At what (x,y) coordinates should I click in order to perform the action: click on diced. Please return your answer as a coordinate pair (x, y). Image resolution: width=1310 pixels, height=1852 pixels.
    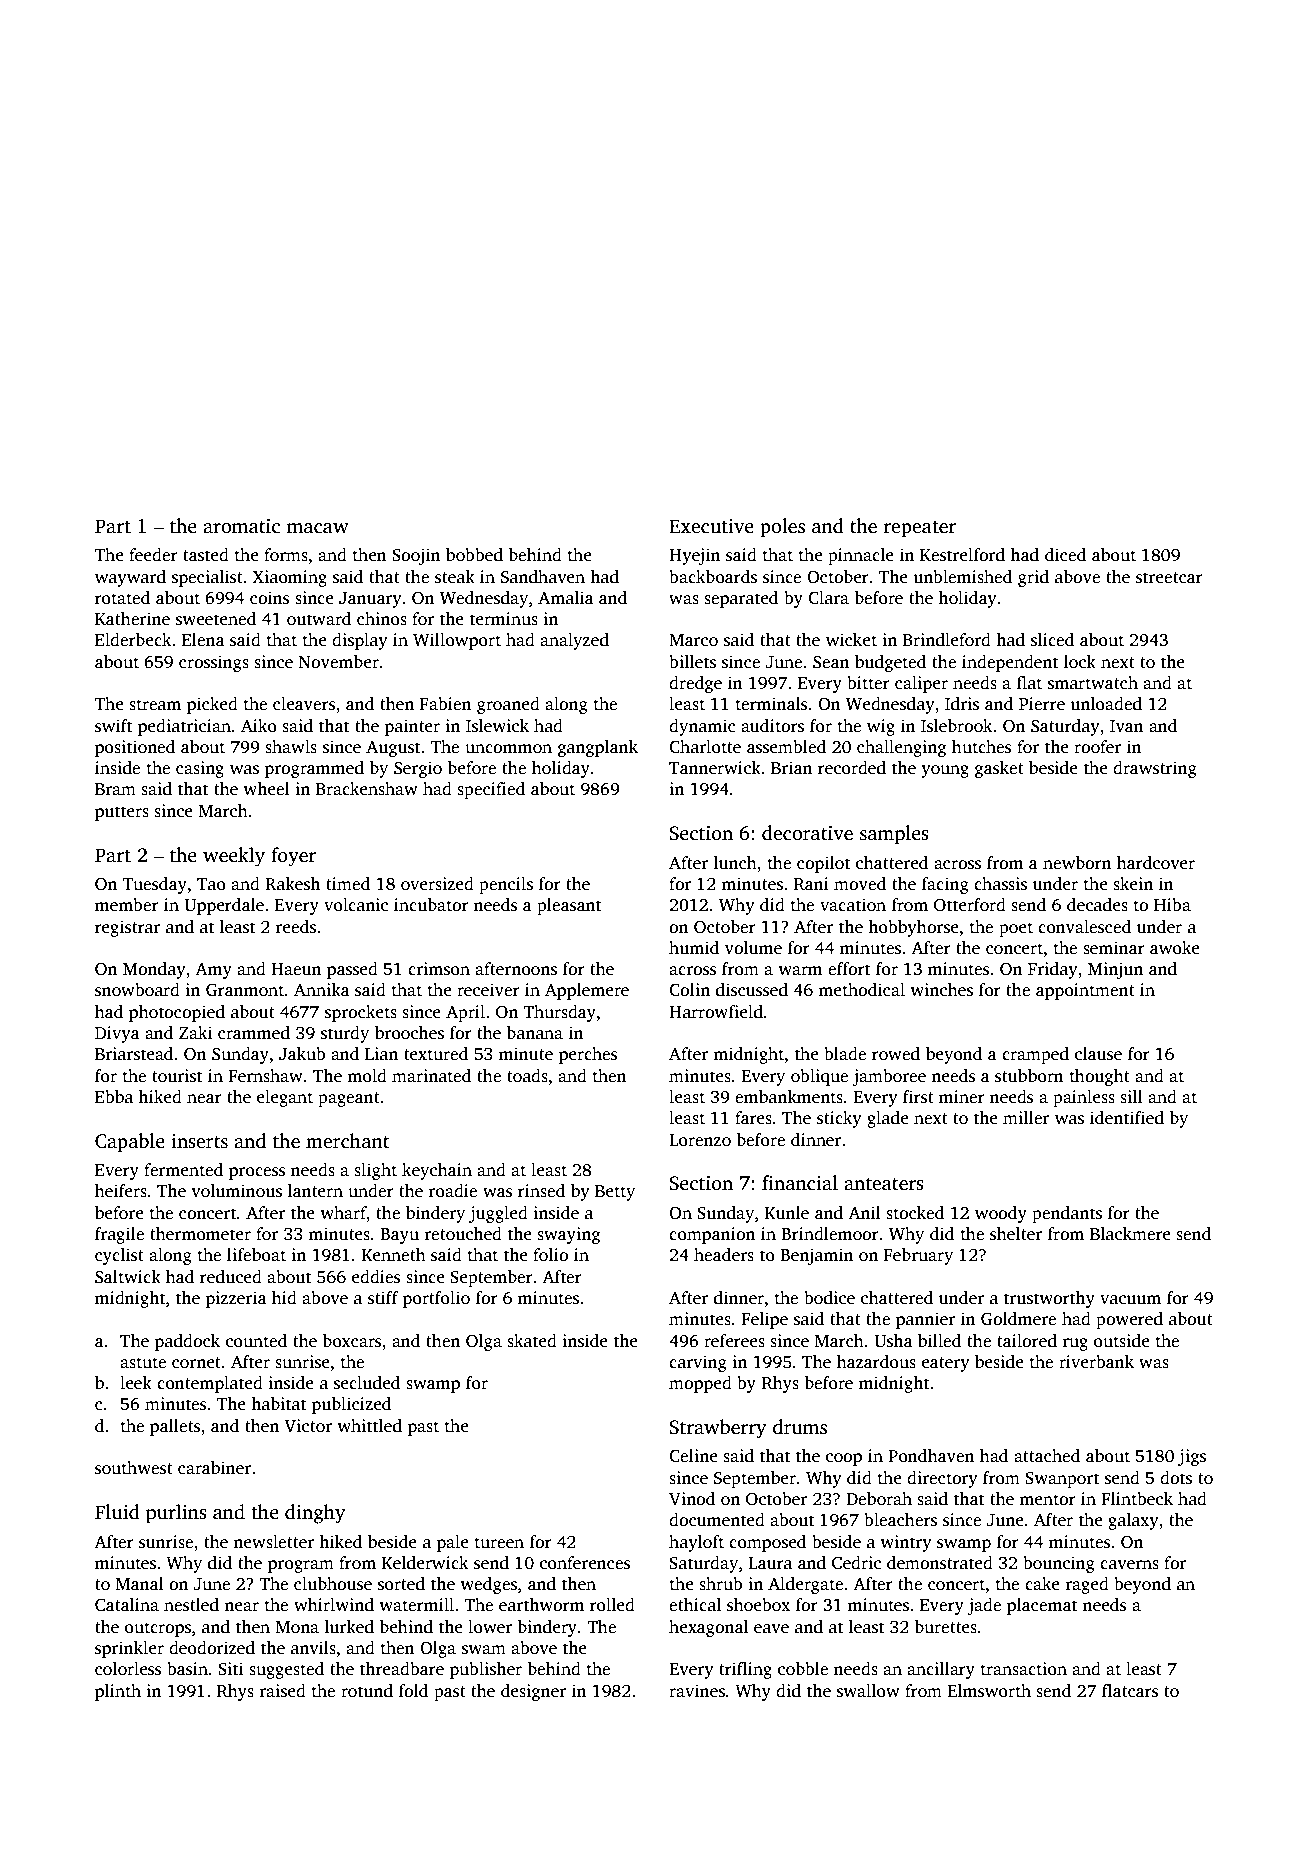
    Looking at the image, I should click on (1065, 555).
